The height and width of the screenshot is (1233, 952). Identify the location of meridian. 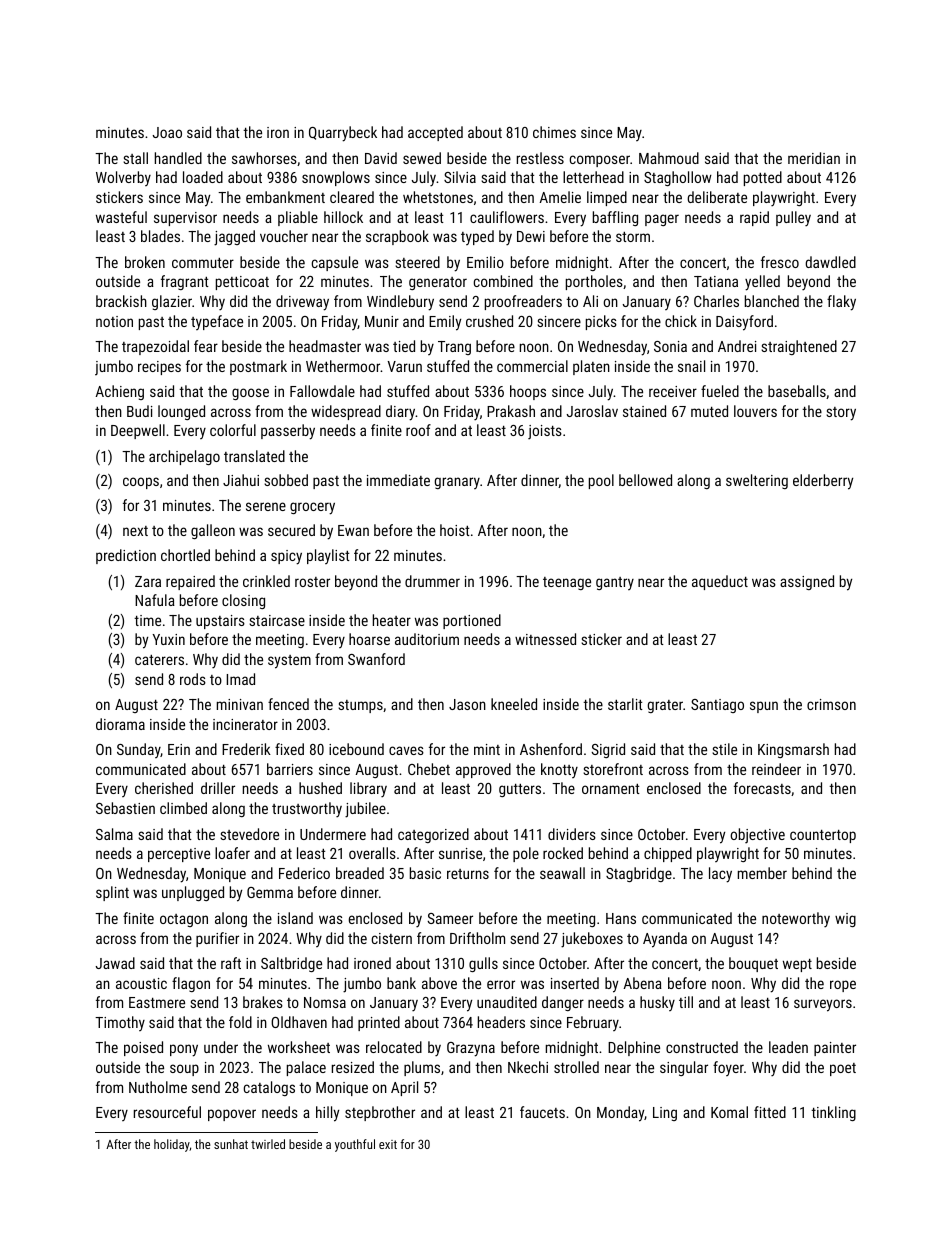
(814, 158).
